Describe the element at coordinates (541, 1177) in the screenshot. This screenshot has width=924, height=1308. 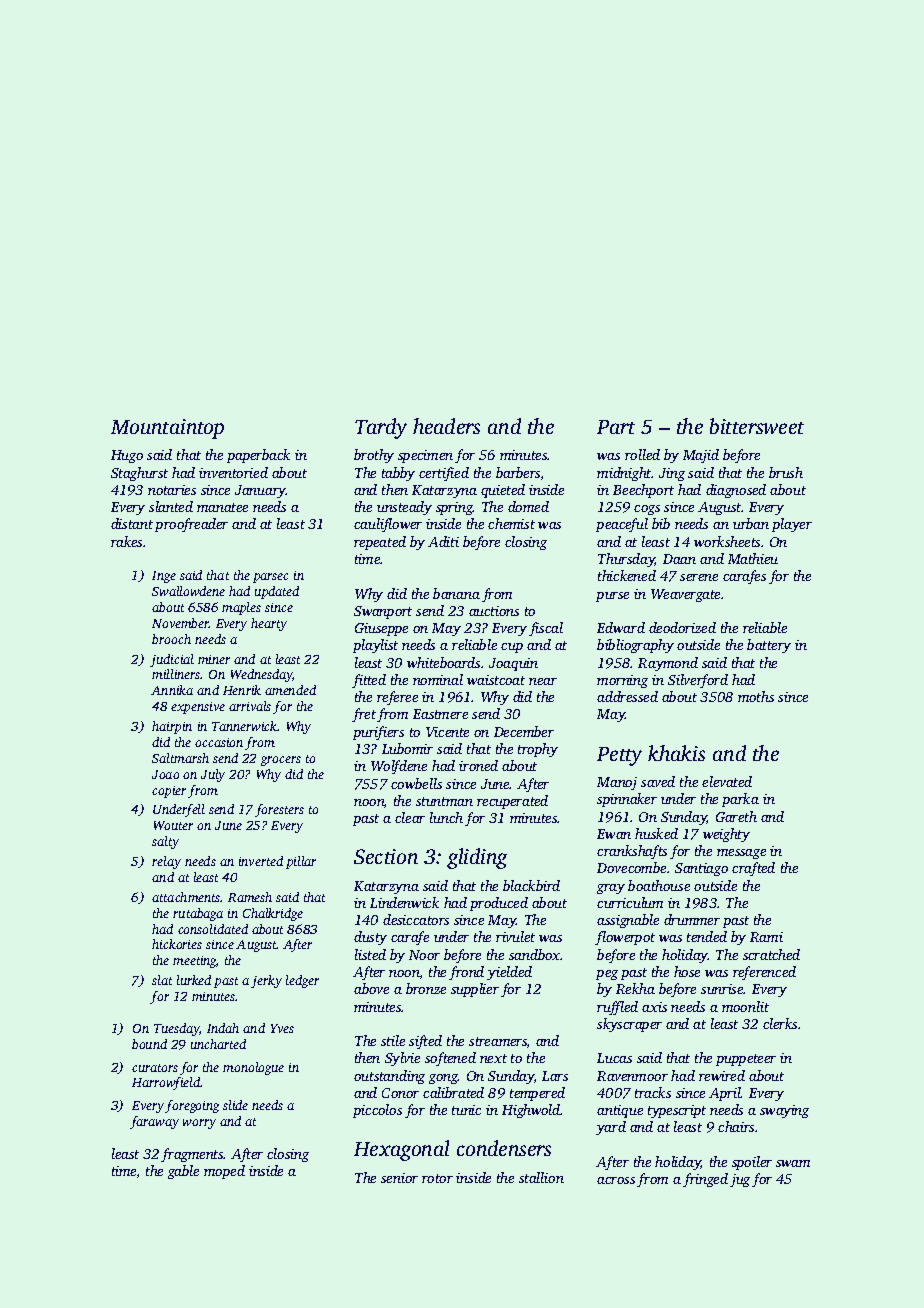
I see `stallion` at that location.
